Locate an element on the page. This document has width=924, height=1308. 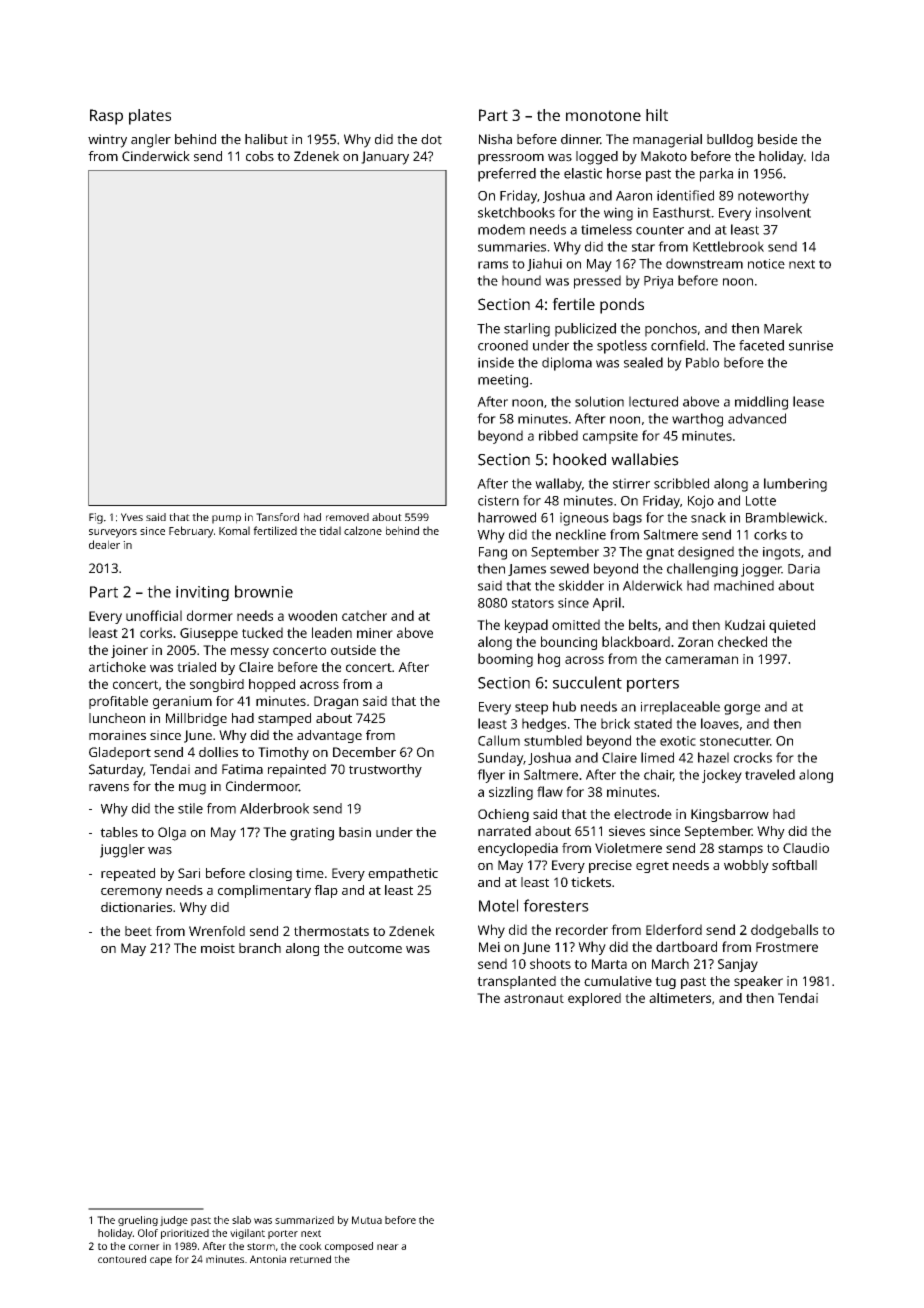
moist is located at coordinates (218, 948).
